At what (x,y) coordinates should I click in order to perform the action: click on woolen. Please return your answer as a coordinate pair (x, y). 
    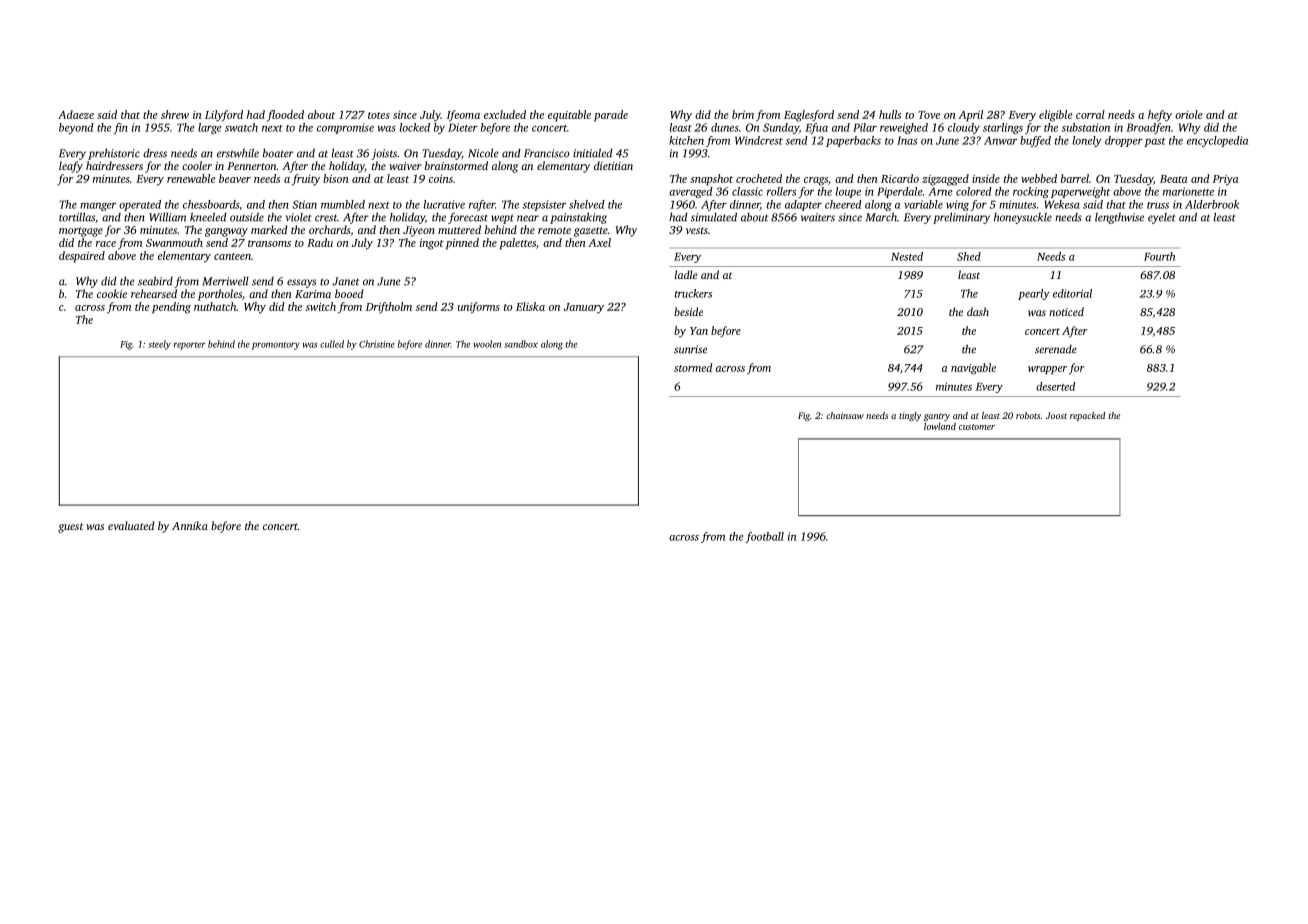
    Looking at the image, I should click on (487, 344).
